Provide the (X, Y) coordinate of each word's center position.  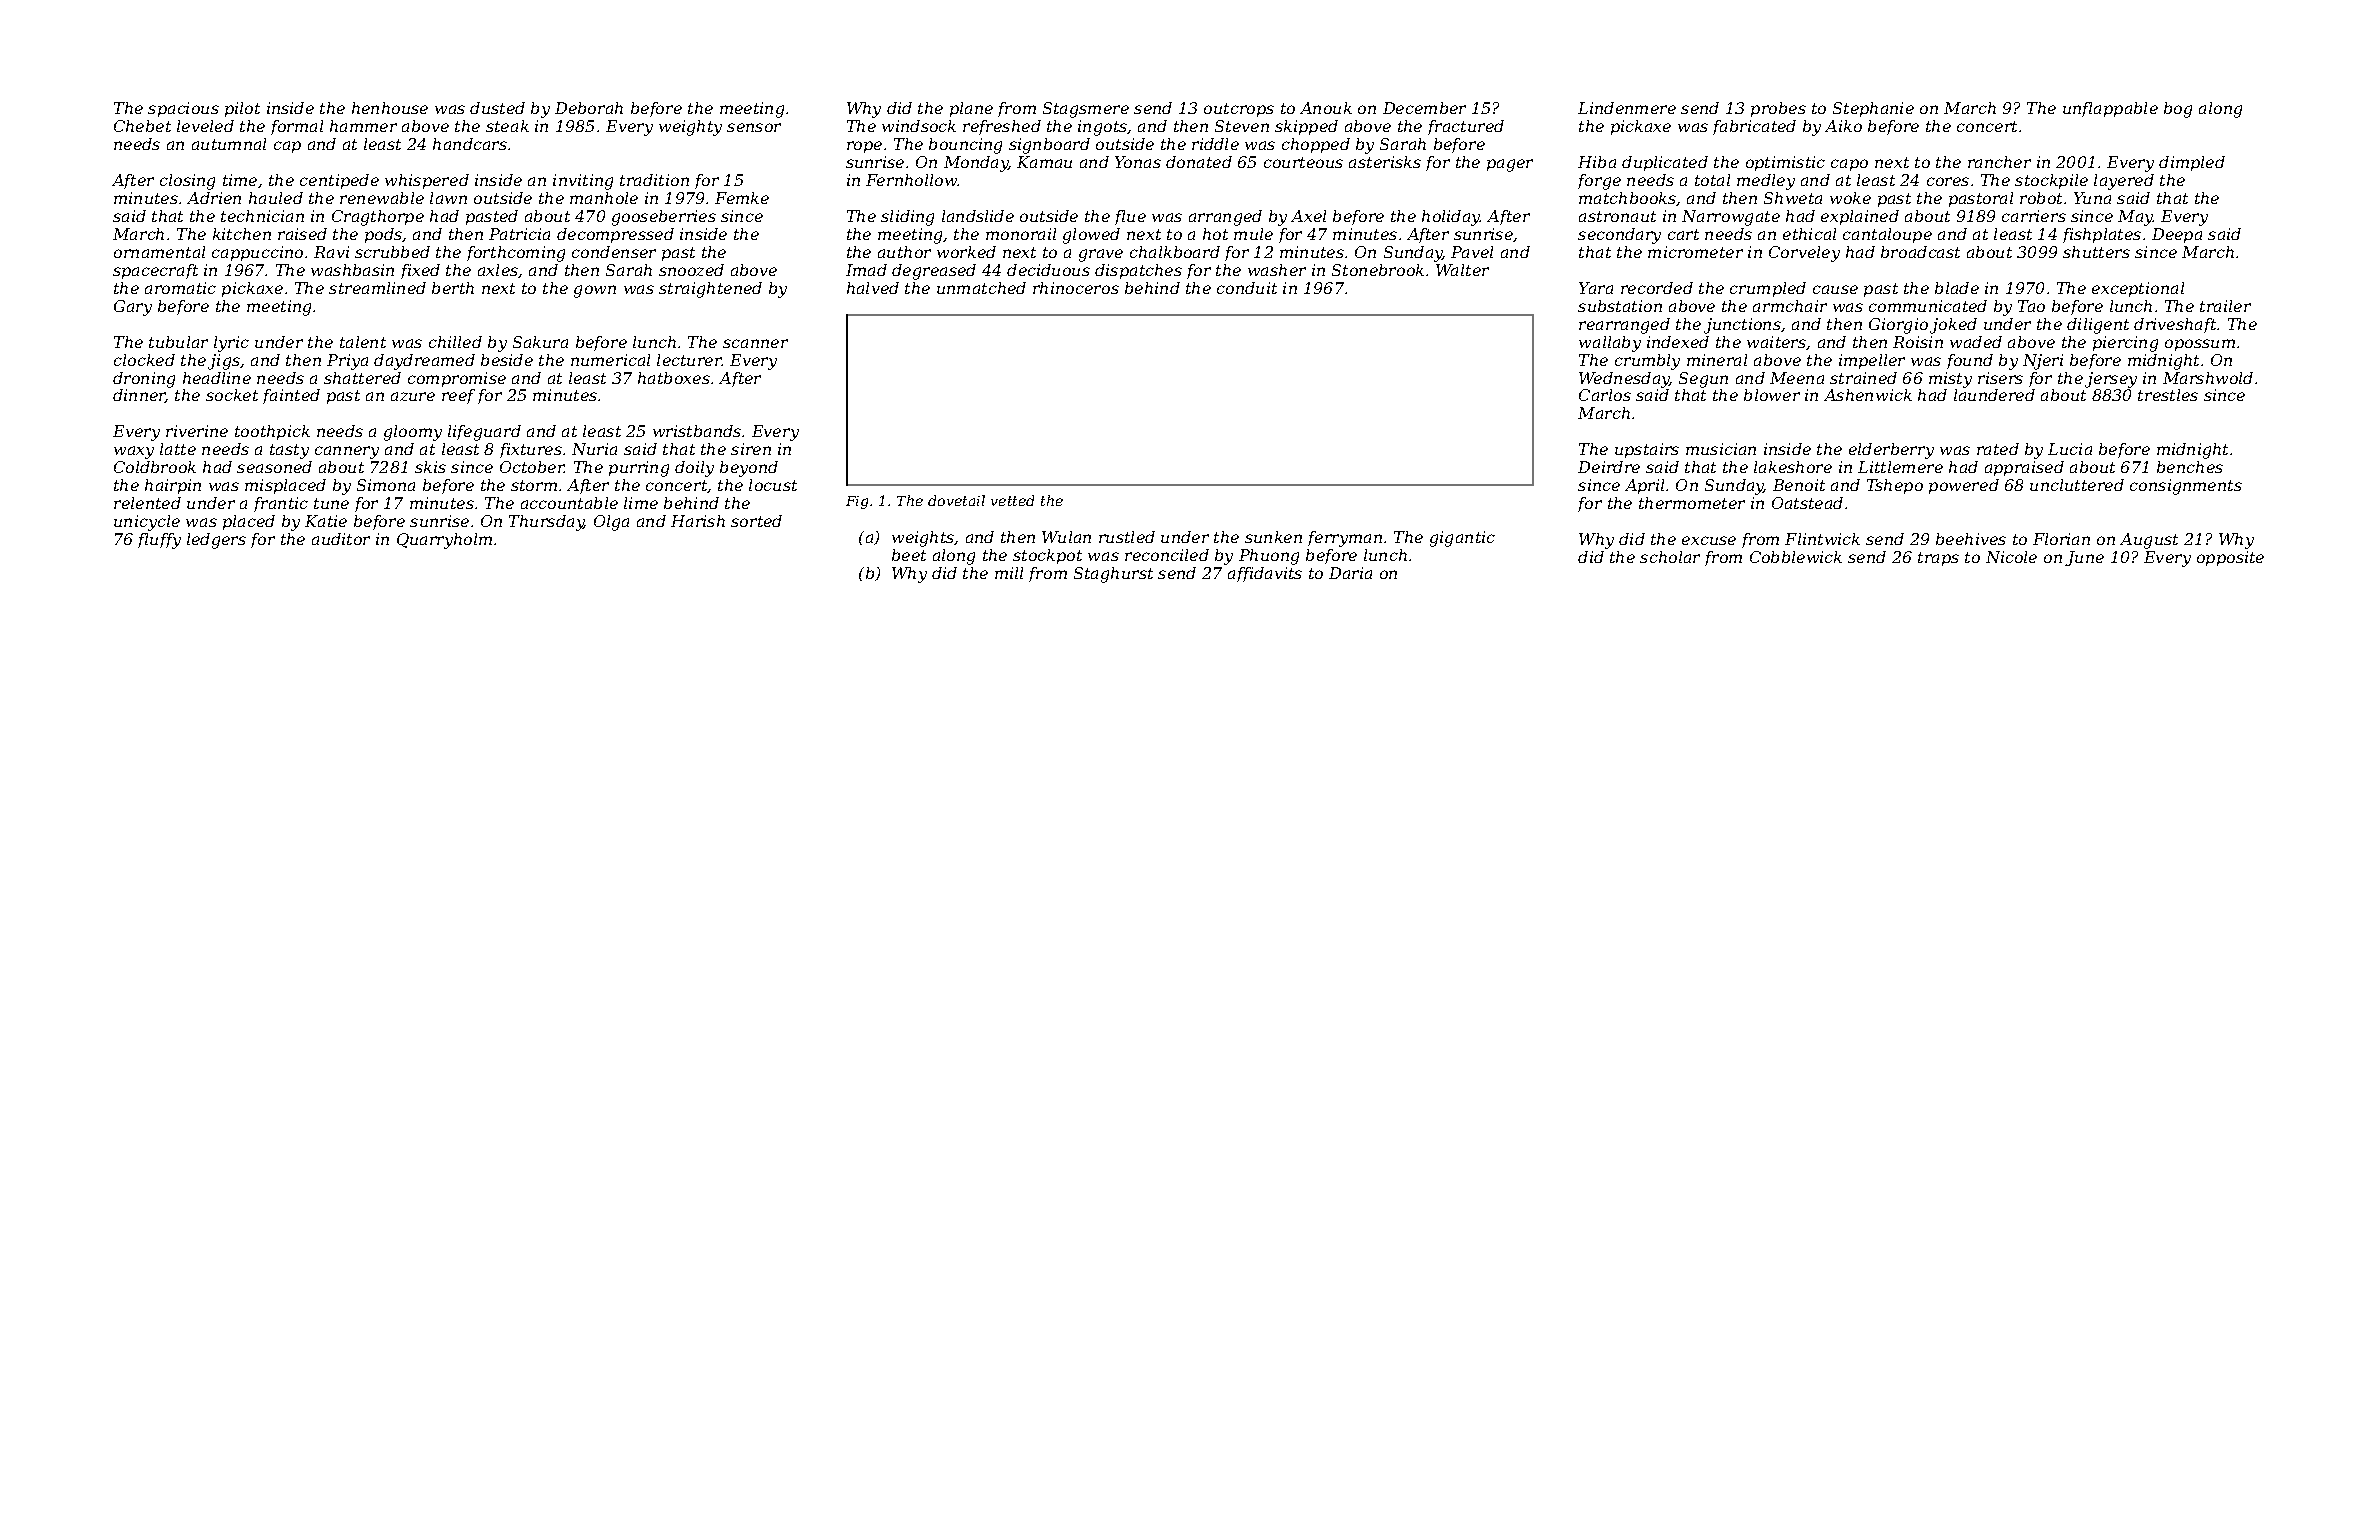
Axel (1308, 216)
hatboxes (674, 378)
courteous (1303, 162)
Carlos (1605, 395)
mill (1009, 573)
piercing (2125, 344)
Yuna (2092, 198)
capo (1849, 165)
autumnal (229, 144)
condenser (614, 252)
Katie (326, 521)
